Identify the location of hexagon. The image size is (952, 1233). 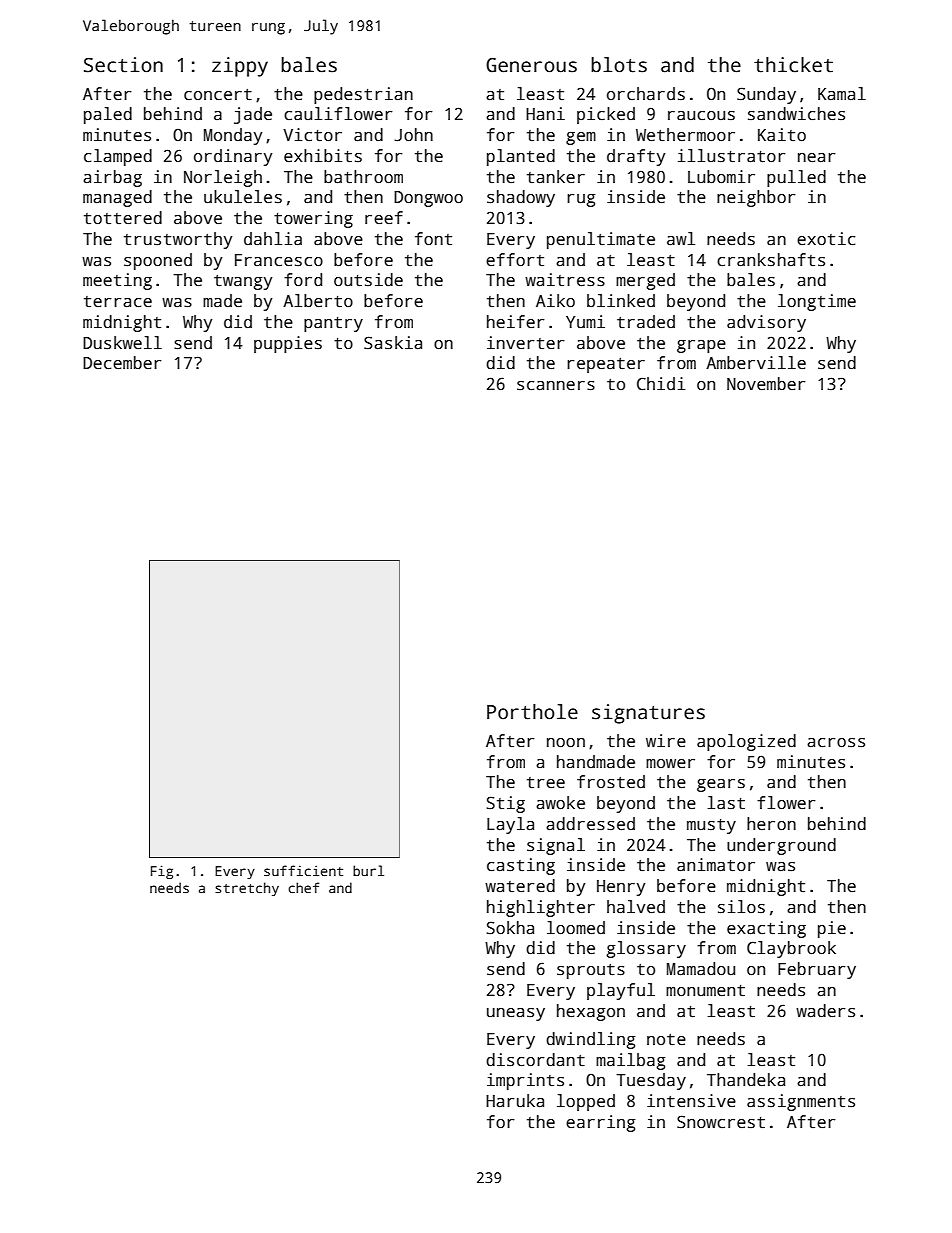
(591, 1012).
